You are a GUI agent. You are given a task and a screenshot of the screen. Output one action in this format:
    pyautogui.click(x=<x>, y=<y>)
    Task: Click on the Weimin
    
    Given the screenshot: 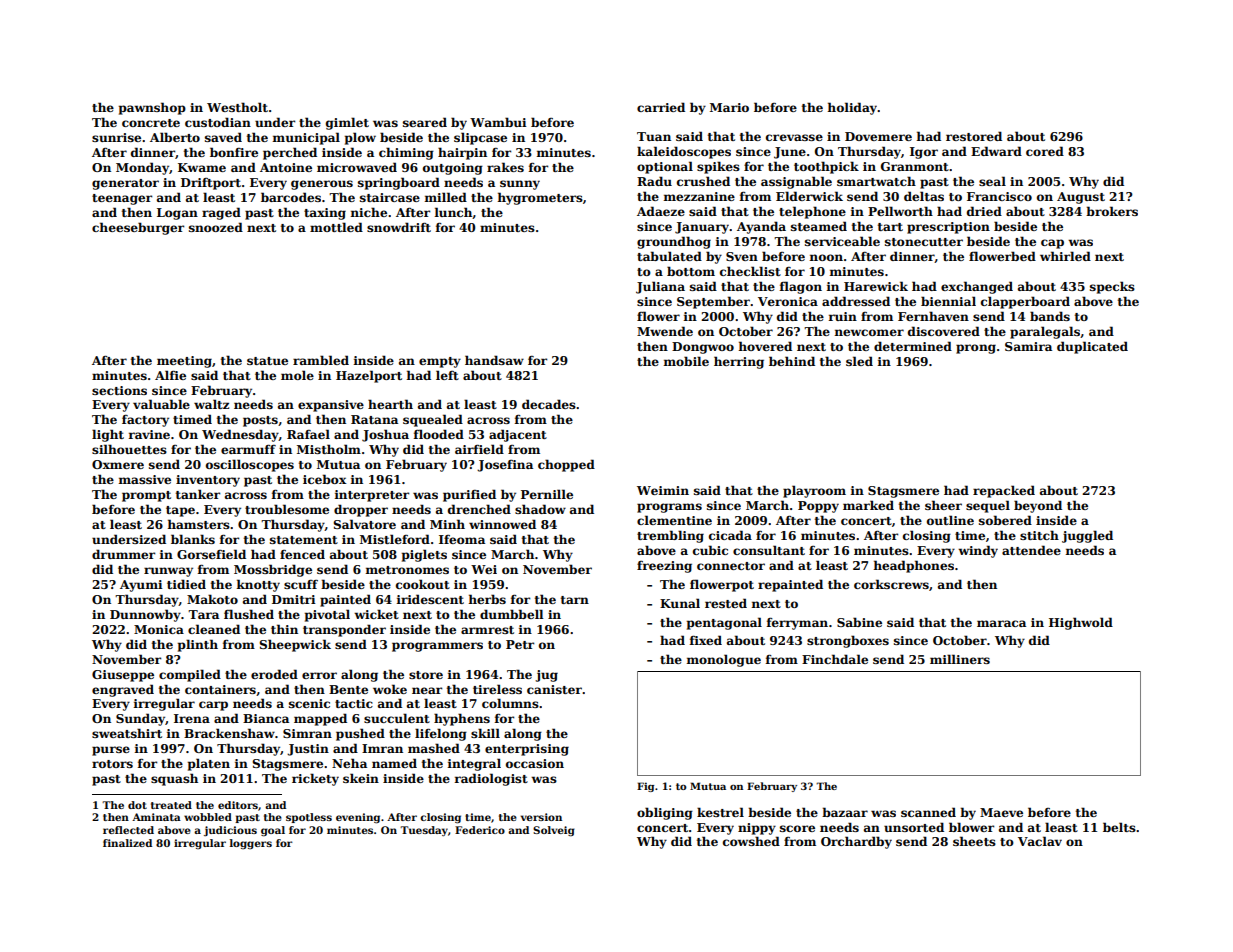 What is the action you would take?
    pyautogui.click(x=663, y=490)
